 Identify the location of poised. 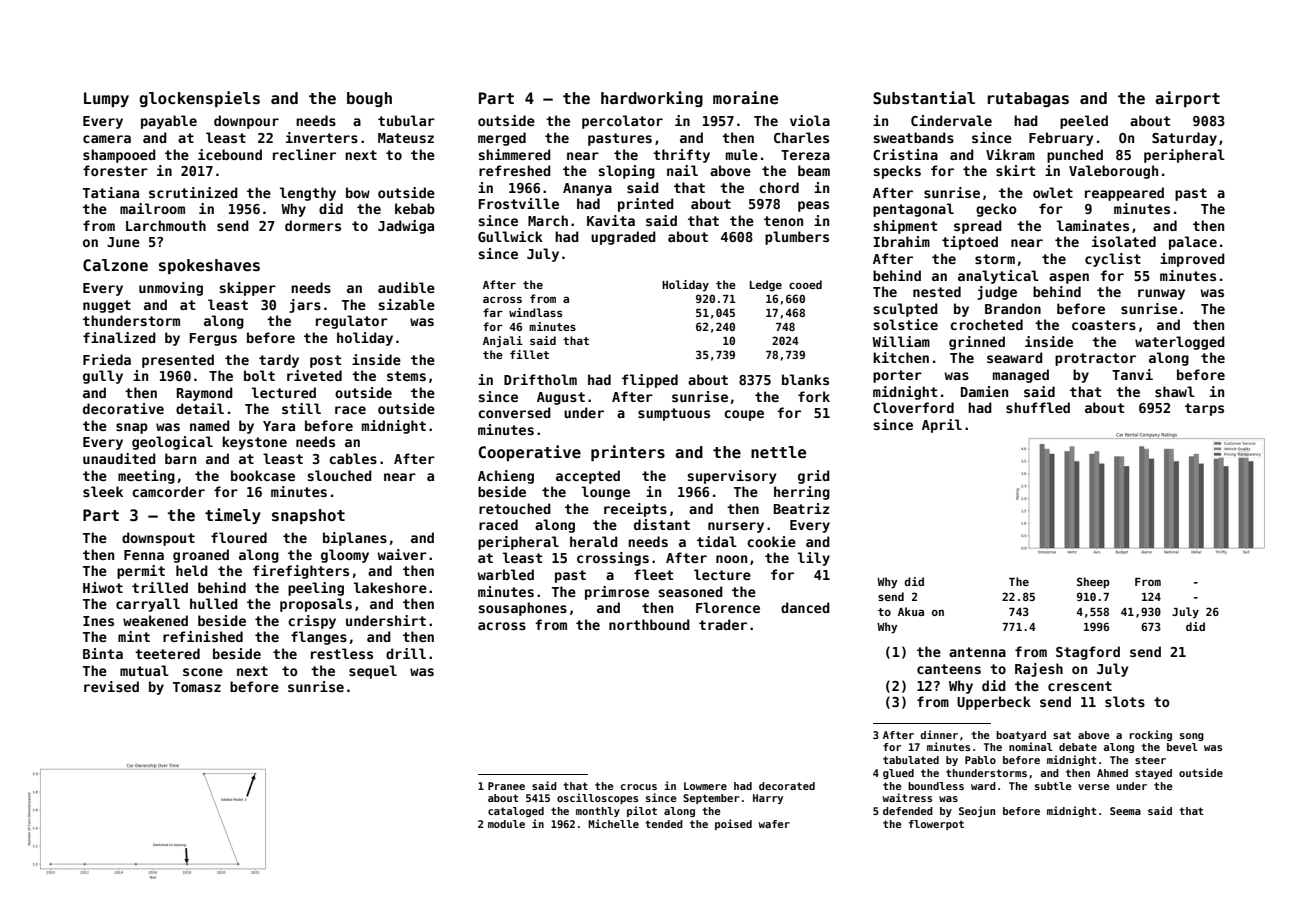
(733, 824).
